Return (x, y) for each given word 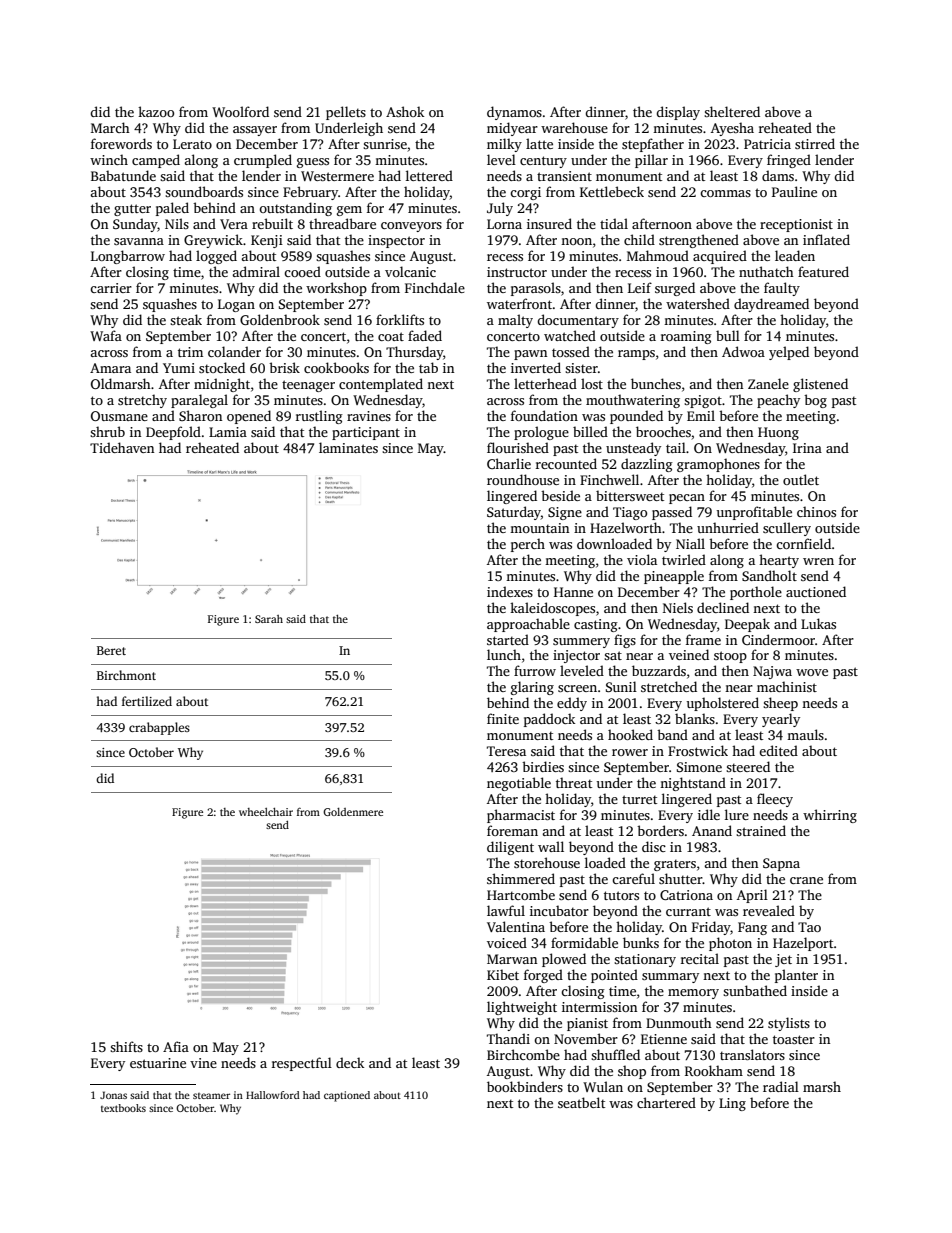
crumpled (263, 161)
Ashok (405, 111)
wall (551, 846)
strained (761, 830)
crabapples (159, 728)
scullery (787, 529)
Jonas (113, 1095)
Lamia (228, 432)
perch (528, 545)
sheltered (732, 111)
